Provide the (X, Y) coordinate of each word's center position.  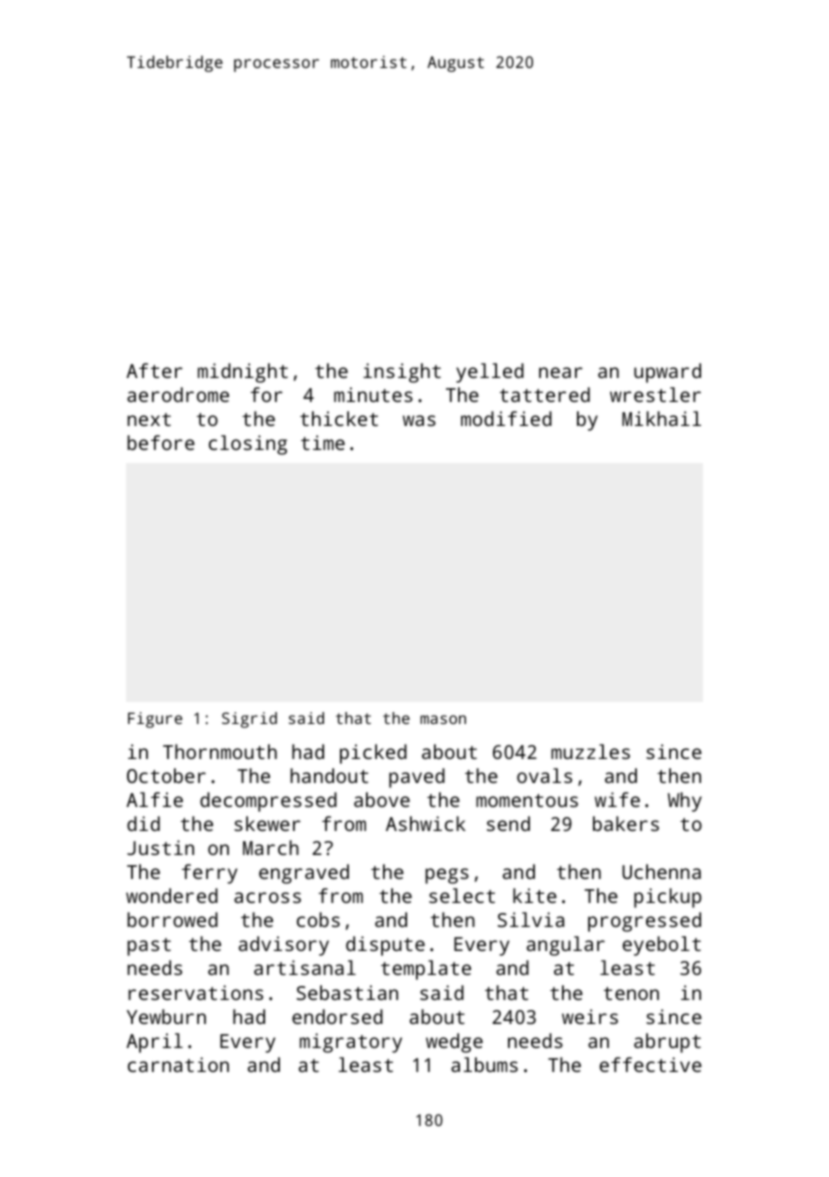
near (561, 372)
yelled (490, 373)
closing (248, 445)
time (323, 442)
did (143, 823)
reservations (195, 992)
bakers (626, 823)
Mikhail (661, 418)
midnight (243, 373)
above (382, 799)
